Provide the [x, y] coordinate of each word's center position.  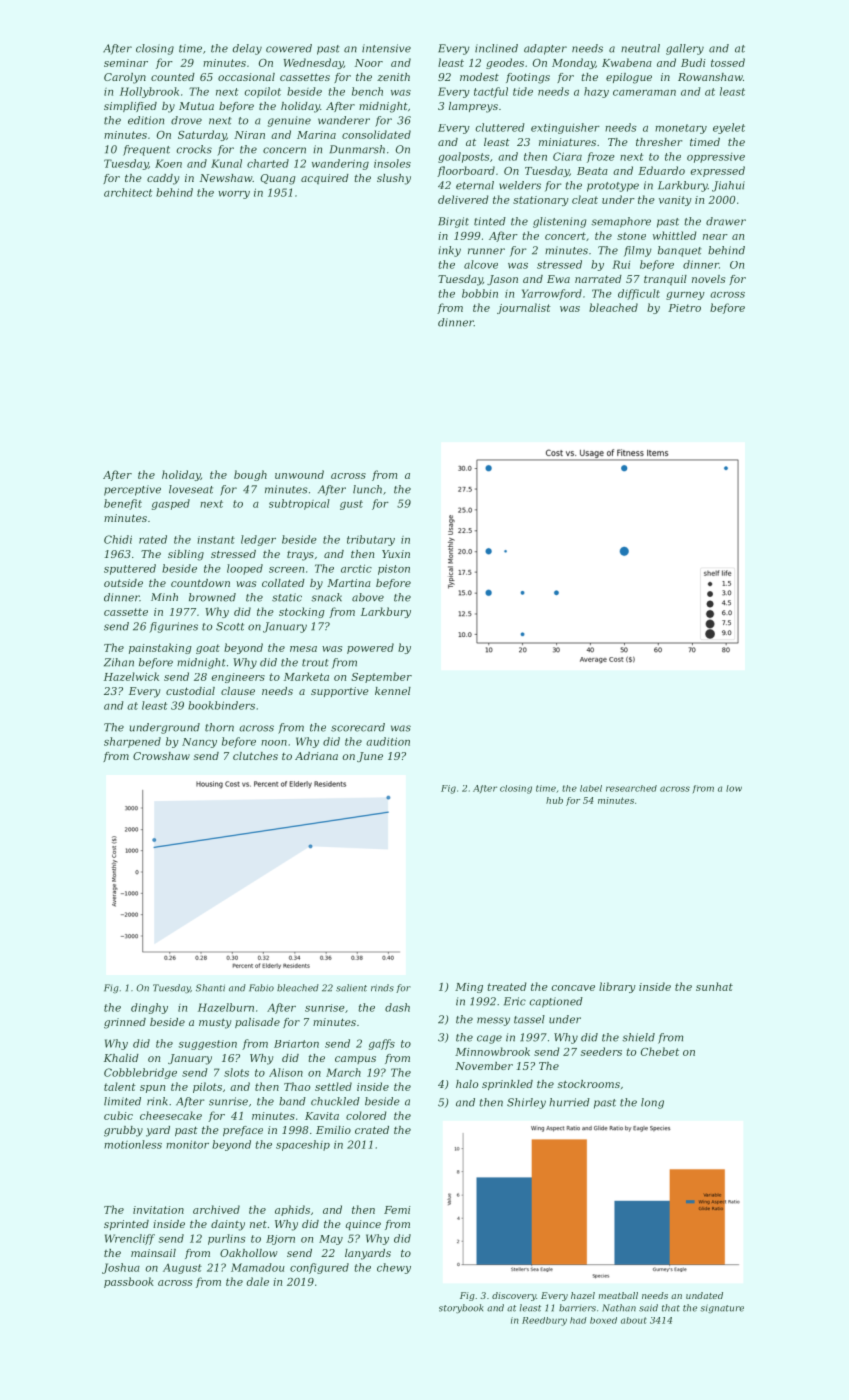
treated [507, 986]
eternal [475, 185]
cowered [289, 48]
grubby [123, 1131]
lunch [367, 489]
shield [638, 1037]
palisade [257, 1023]
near [715, 237]
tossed [728, 62]
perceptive [132, 490]
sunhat [714, 986]
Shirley [526, 1103]
